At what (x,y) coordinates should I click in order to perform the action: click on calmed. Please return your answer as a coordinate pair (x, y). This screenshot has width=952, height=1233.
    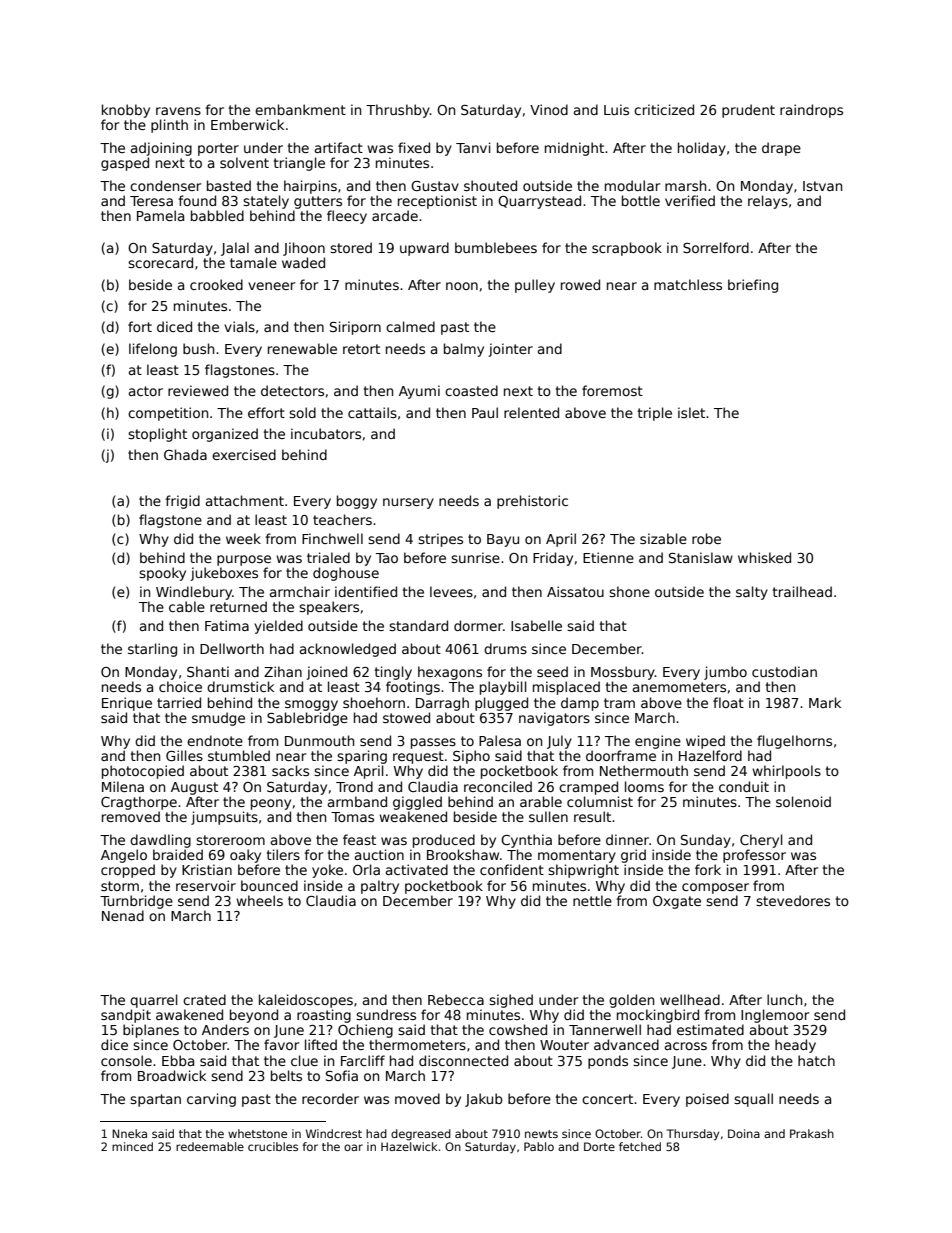
    Looking at the image, I should click on (410, 326).
